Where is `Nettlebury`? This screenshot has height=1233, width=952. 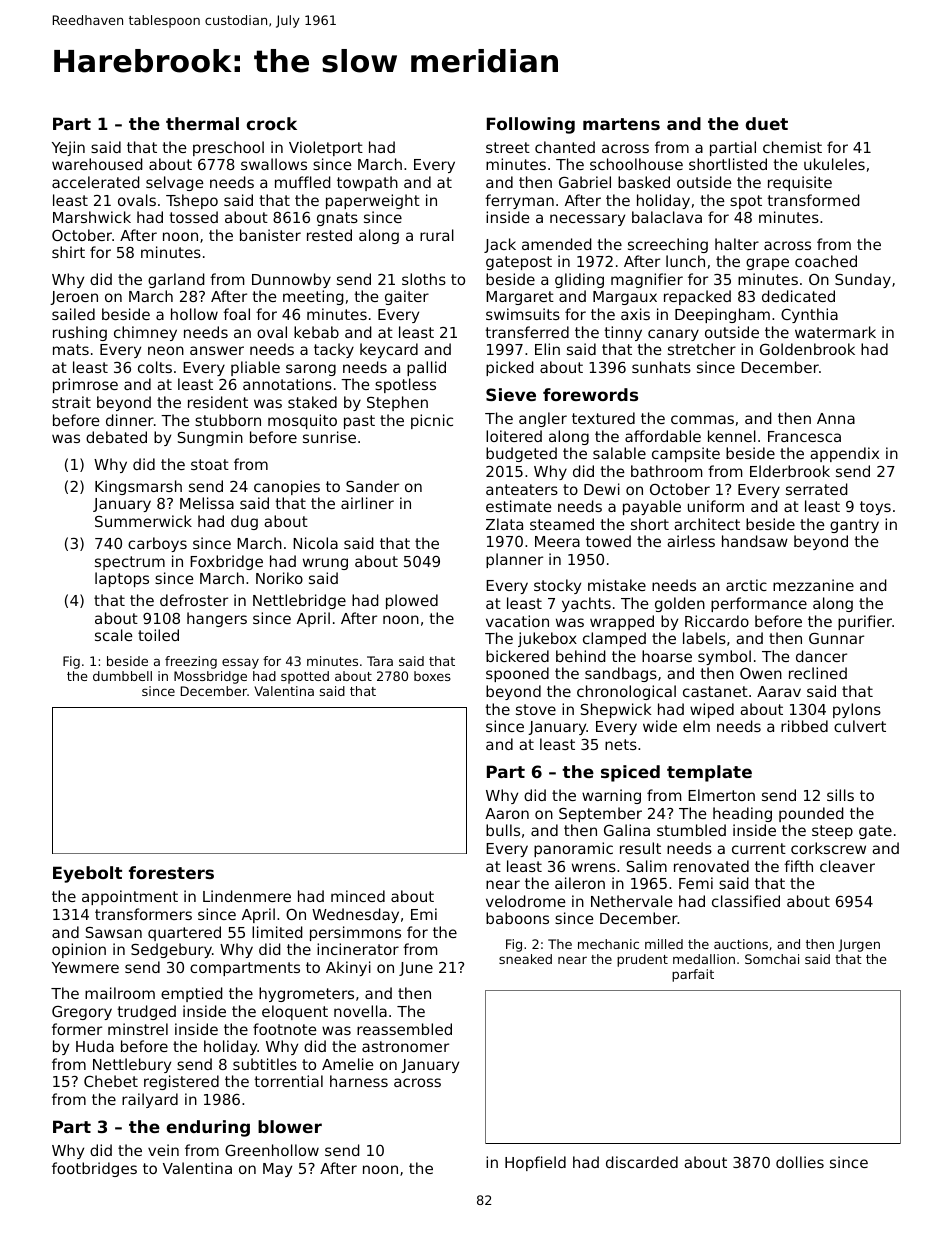
Nettlebury is located at coordinates (132, 1065).
